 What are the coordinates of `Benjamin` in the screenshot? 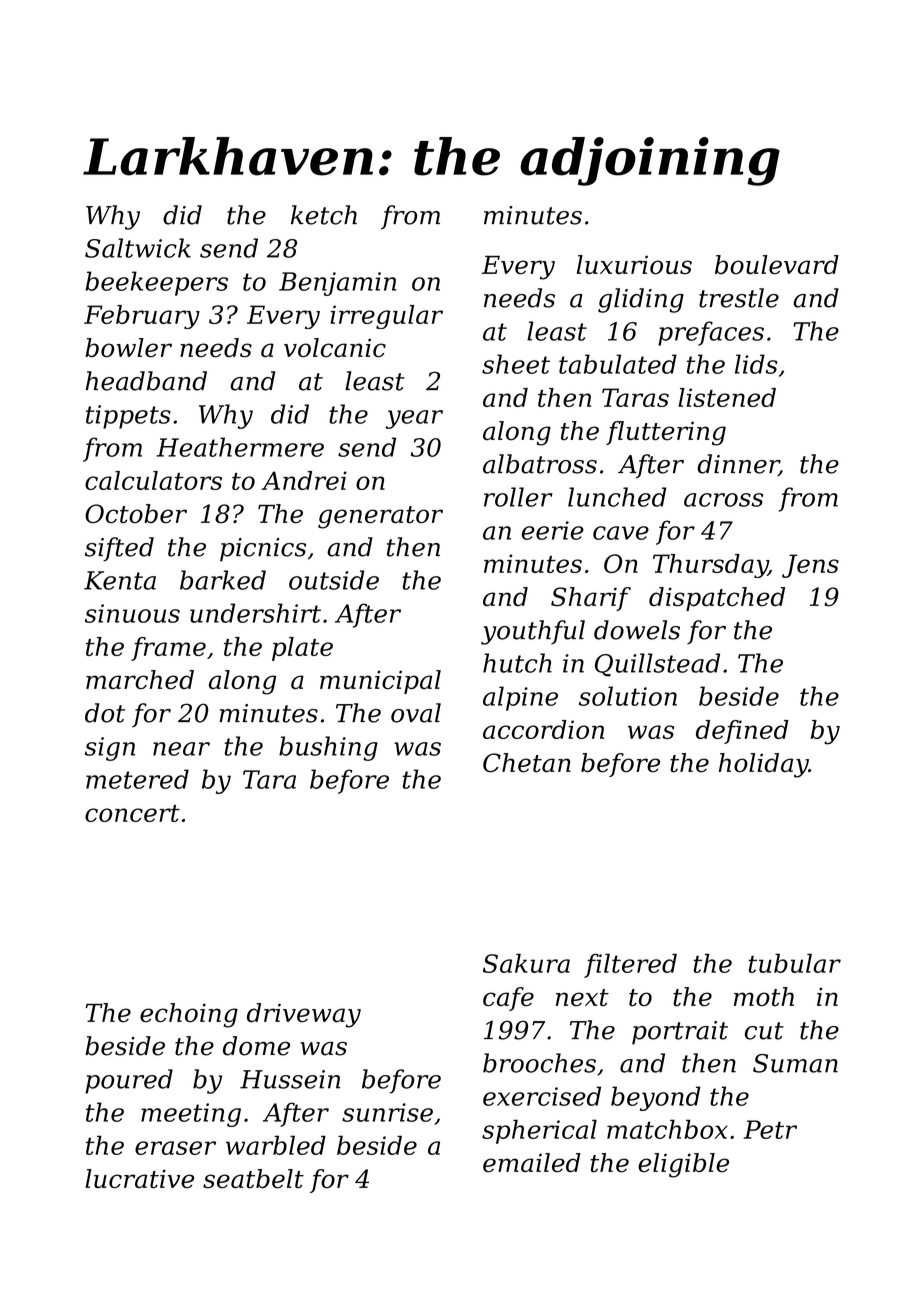 It's located at (337, 284).
